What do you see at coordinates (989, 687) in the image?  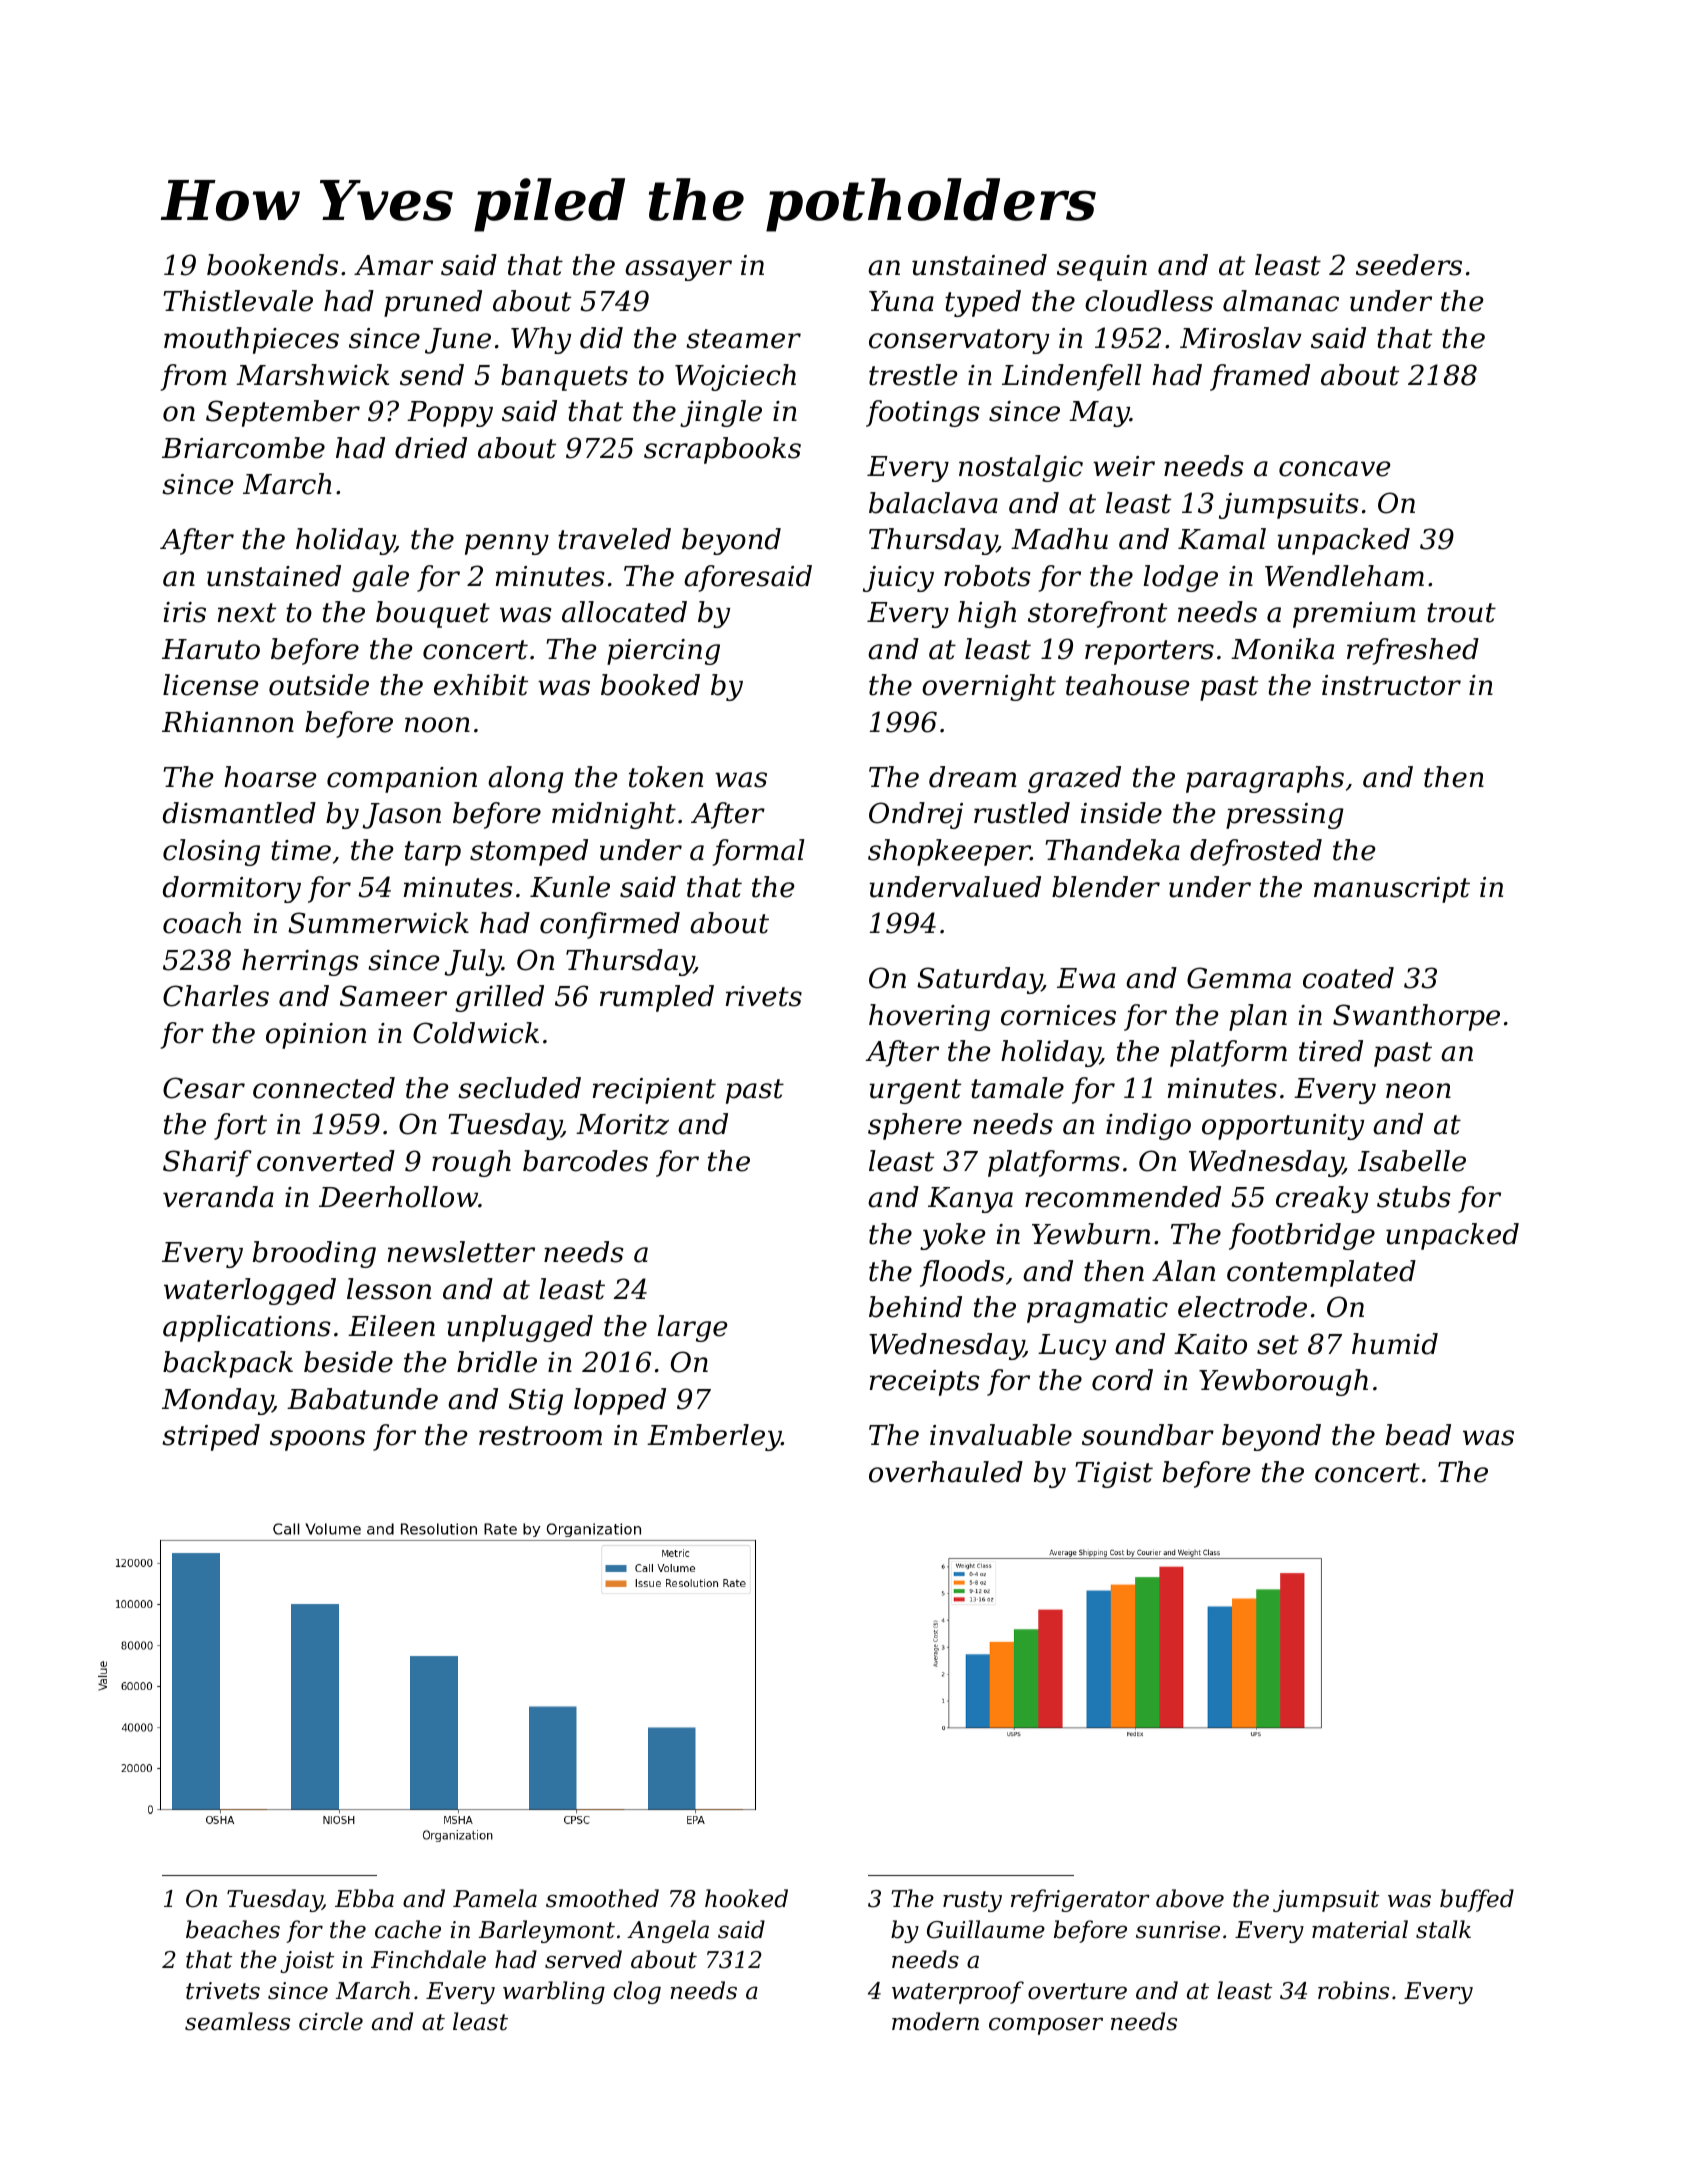 I see `overnight` at bounding box center [989, 687].
